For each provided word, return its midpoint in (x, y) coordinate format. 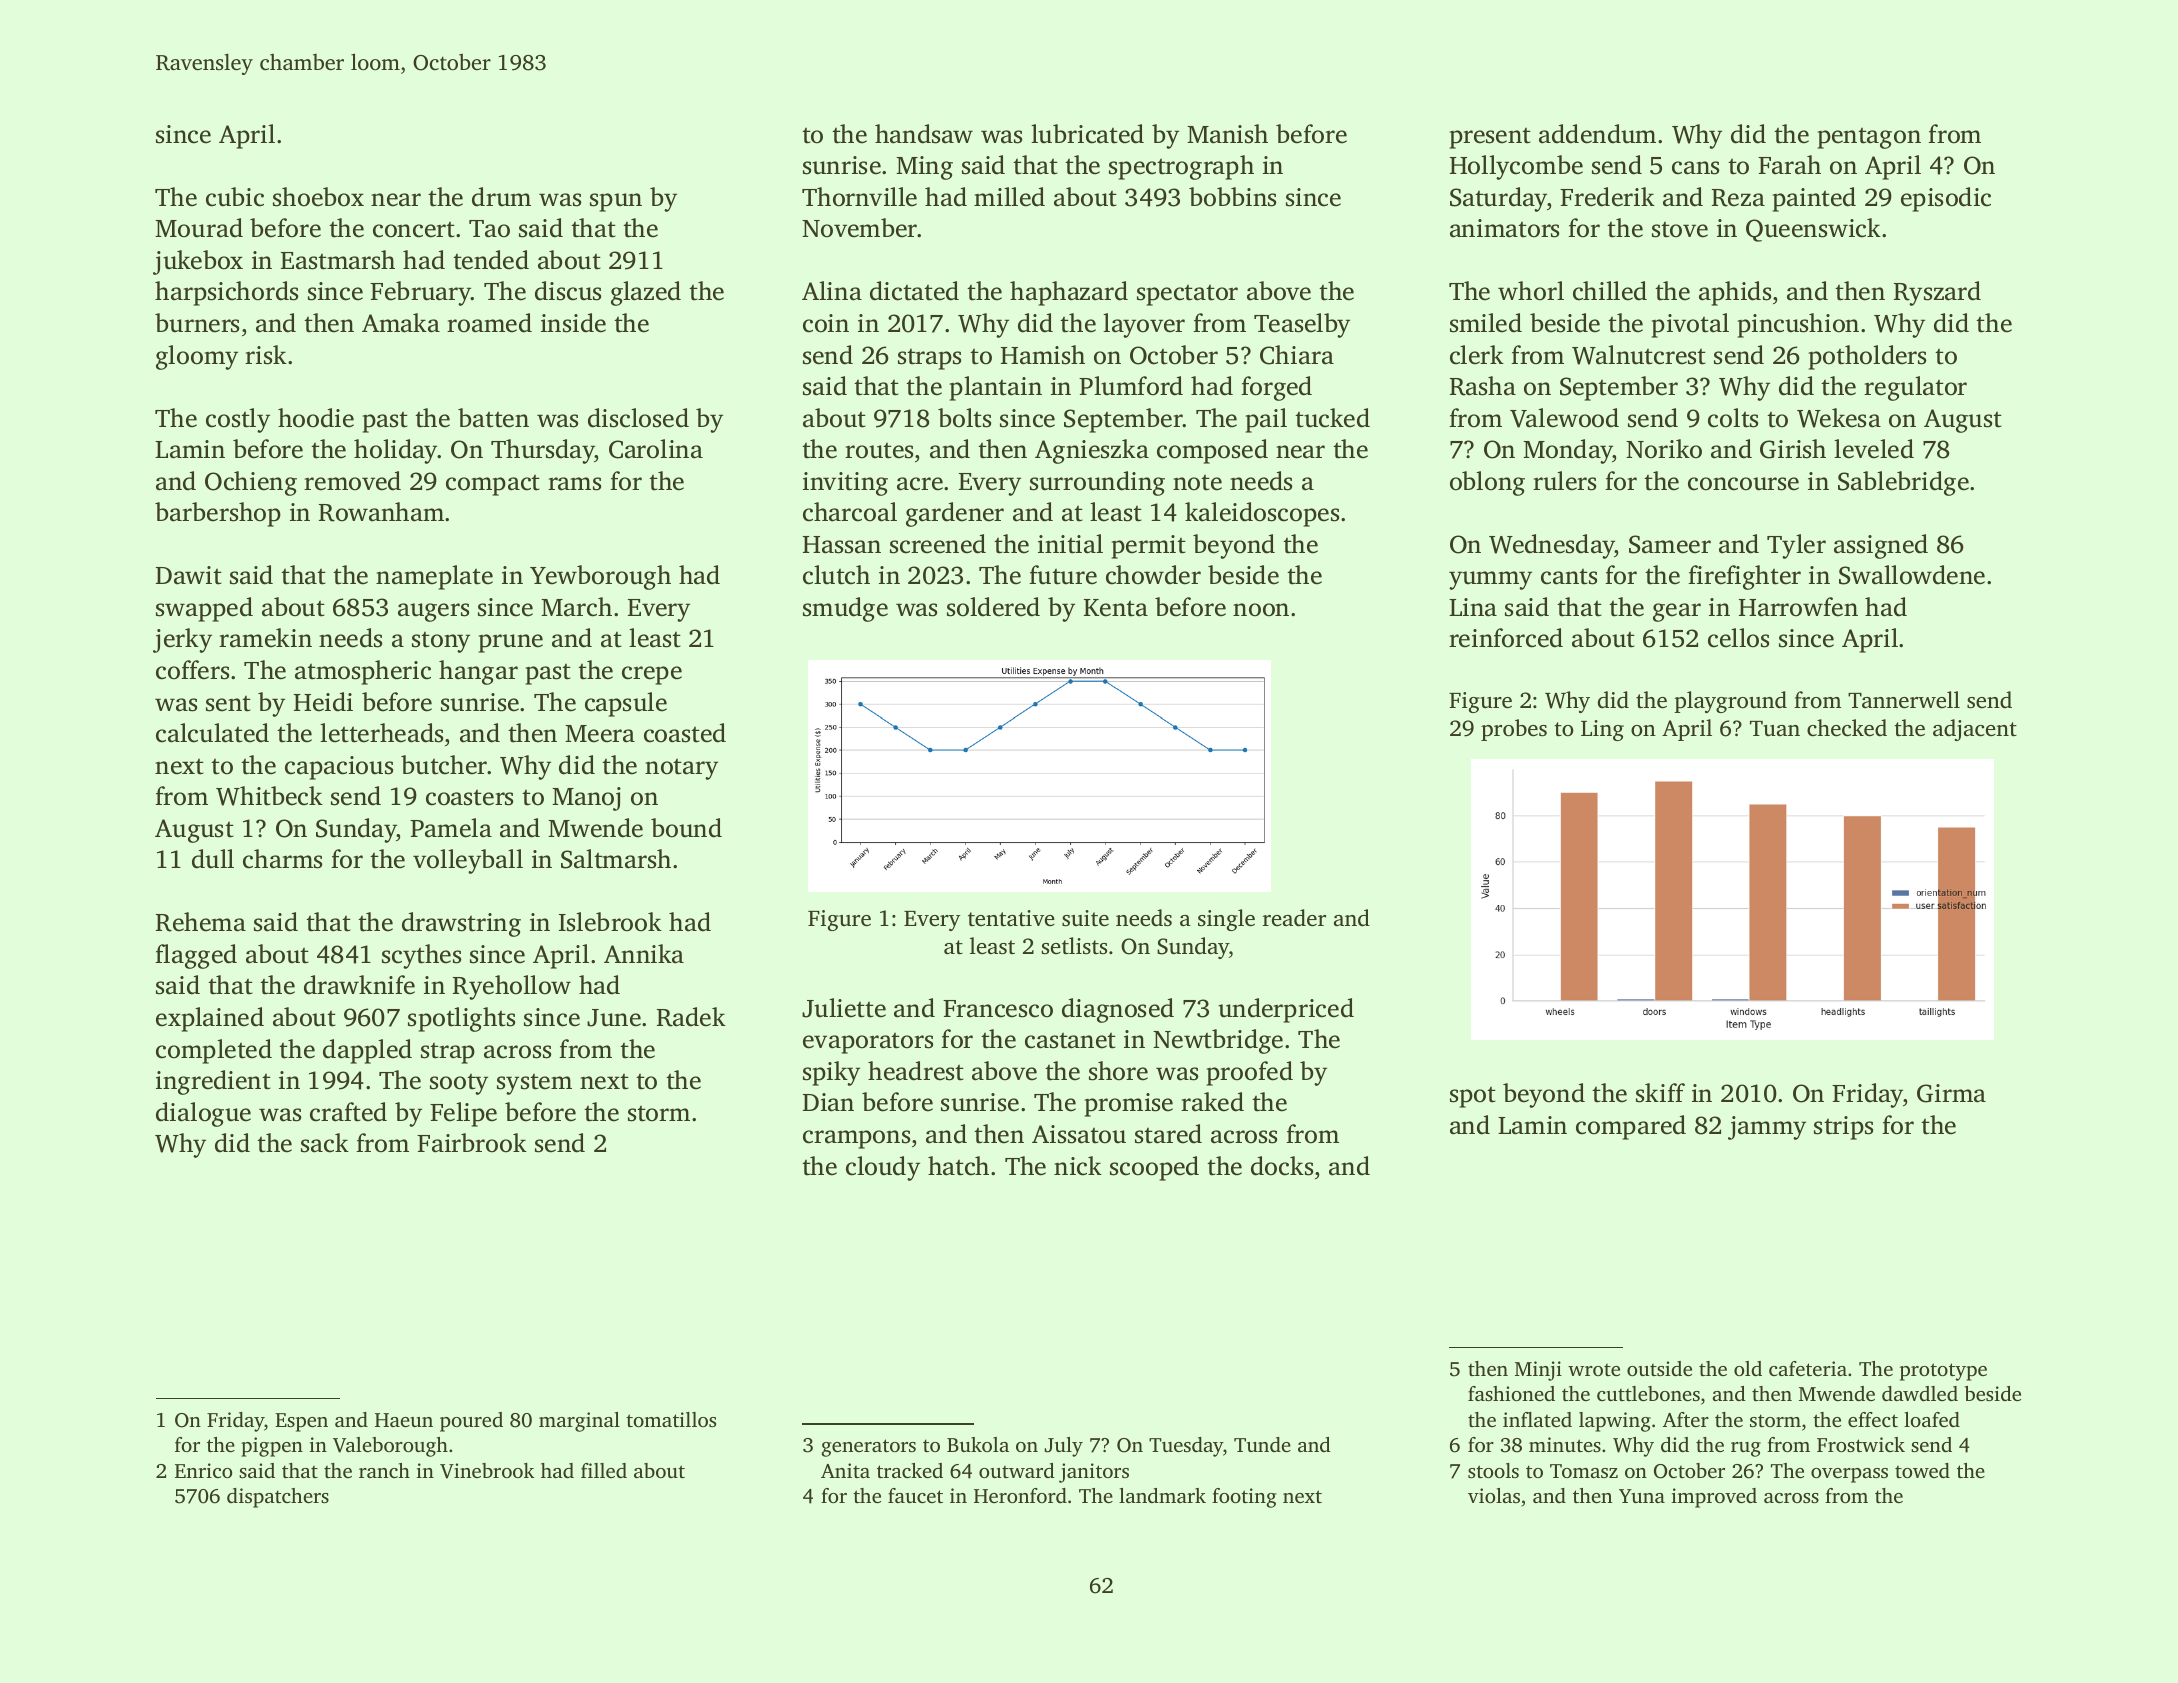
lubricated (1087, 134)
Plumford (1131, 386)
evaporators (868, 1043)
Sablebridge (1903, 483)
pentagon (1869, 138)
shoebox (318, 197)
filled (604, 1470)
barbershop (218, 514)
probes (1514, 730)
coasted (685, 733)
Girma (1951, 1093)
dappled (367, 1051)
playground (1731, 702)
